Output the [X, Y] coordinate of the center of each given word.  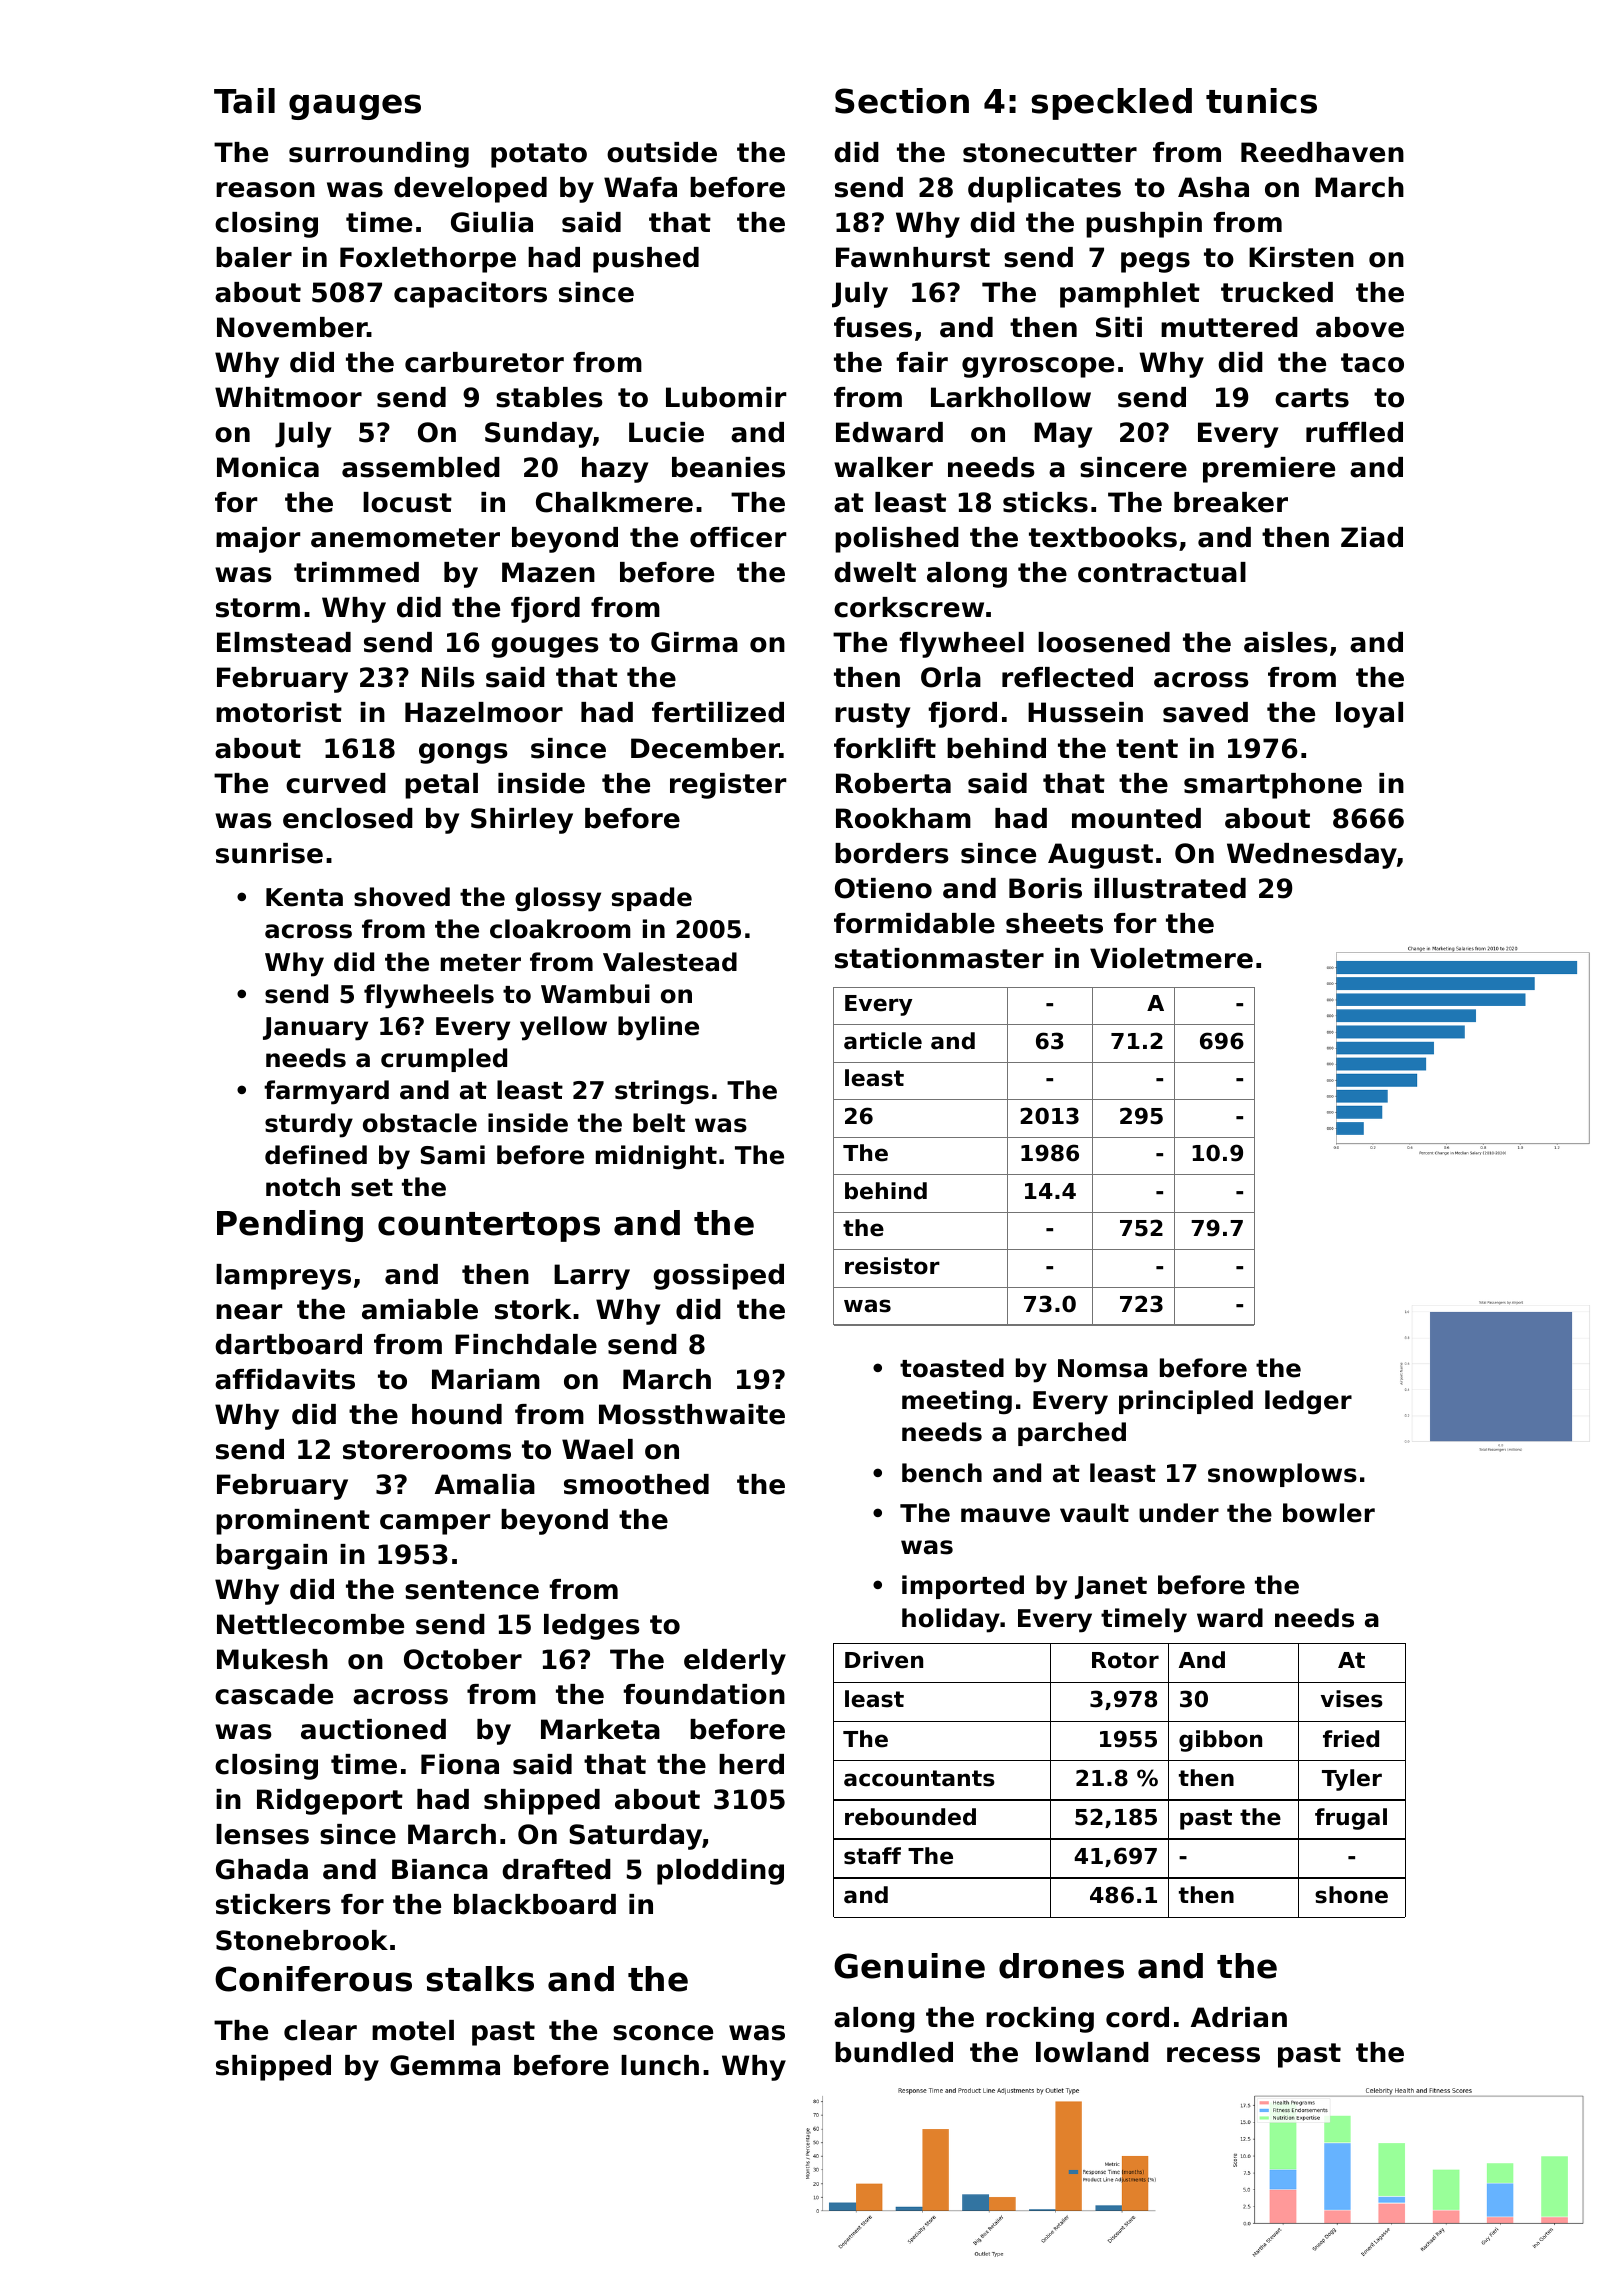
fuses [873, 327]
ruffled [1354, 432]
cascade [274, 1694]
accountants [919, 1778]
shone [1351, 1895]
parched [1072, 1434]
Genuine [909, 1966]
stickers [273, 1904]
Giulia [492, 222]
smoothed [636, 1484]
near [249, 1312]
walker [883, 467]
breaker [1231, 502]
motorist [279, 712]
